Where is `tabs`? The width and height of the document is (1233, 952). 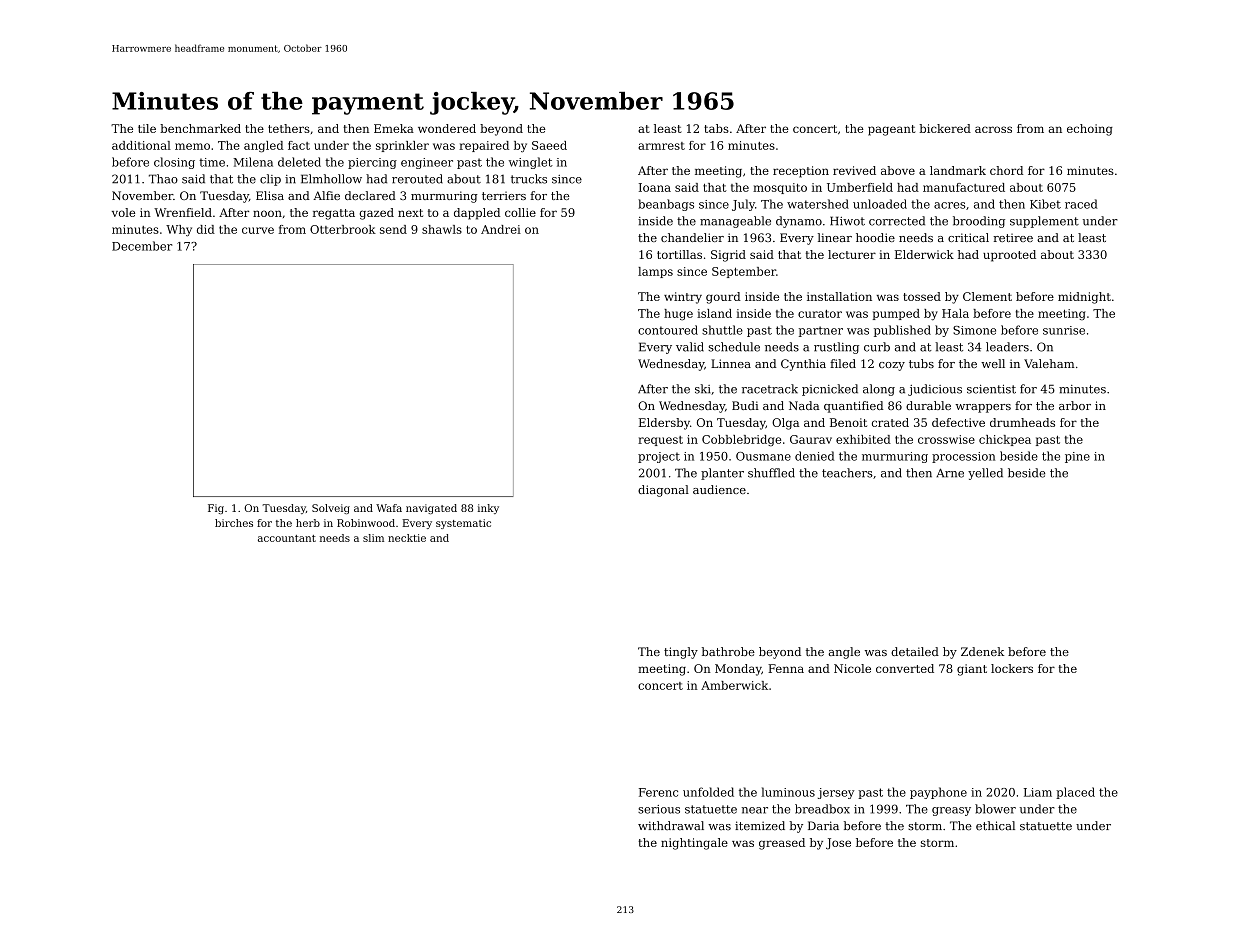 tabs is located at coordinates (716, 128).
